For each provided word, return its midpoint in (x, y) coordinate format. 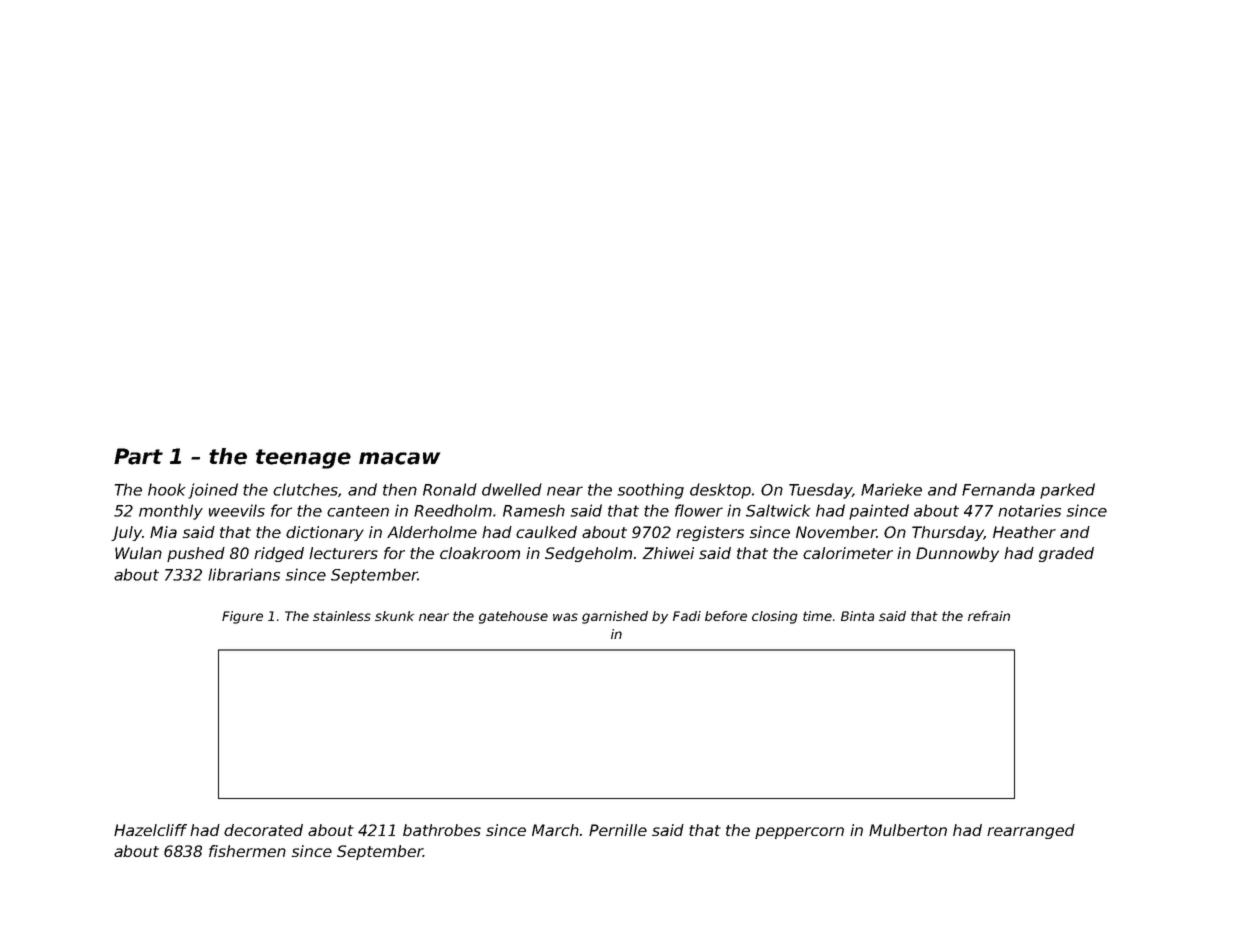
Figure (242, 617)
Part (138, 456)
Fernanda (998, 489)
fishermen (247, 851)
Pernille (618, 830)
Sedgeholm (588, 554)
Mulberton (908, 830)
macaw (399, 458)
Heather (1024, 532)
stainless (342, 616)
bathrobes (442, 830)
